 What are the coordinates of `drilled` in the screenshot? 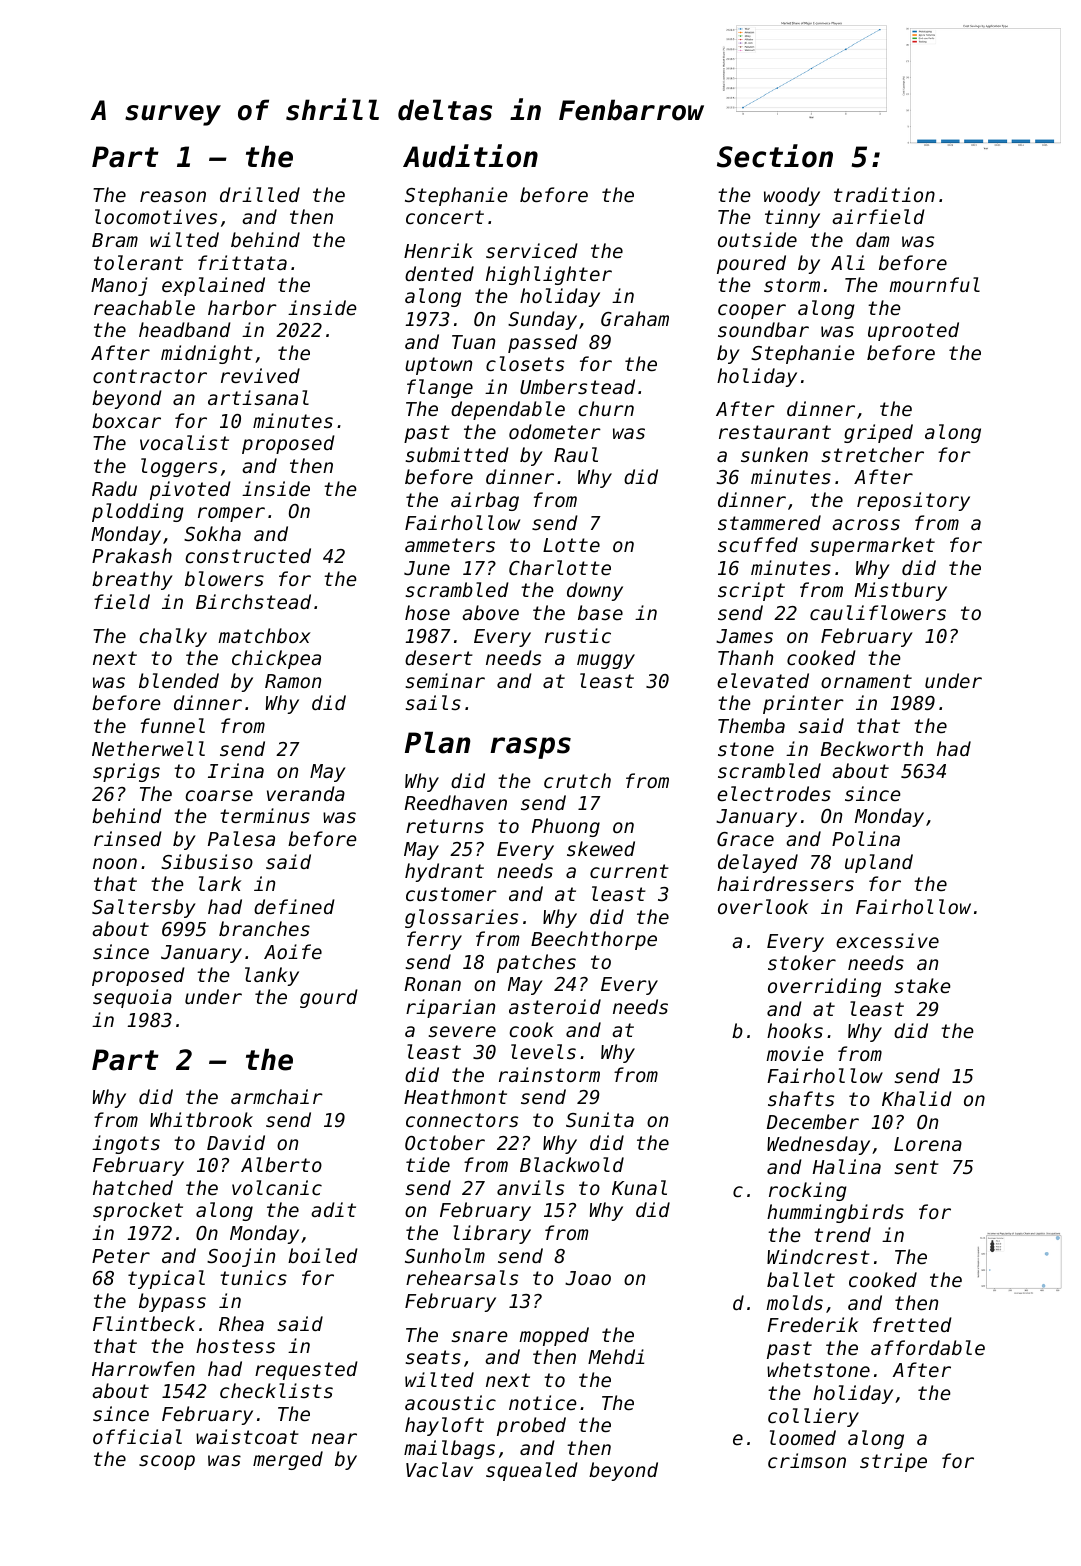 It's located at (260, 194).
